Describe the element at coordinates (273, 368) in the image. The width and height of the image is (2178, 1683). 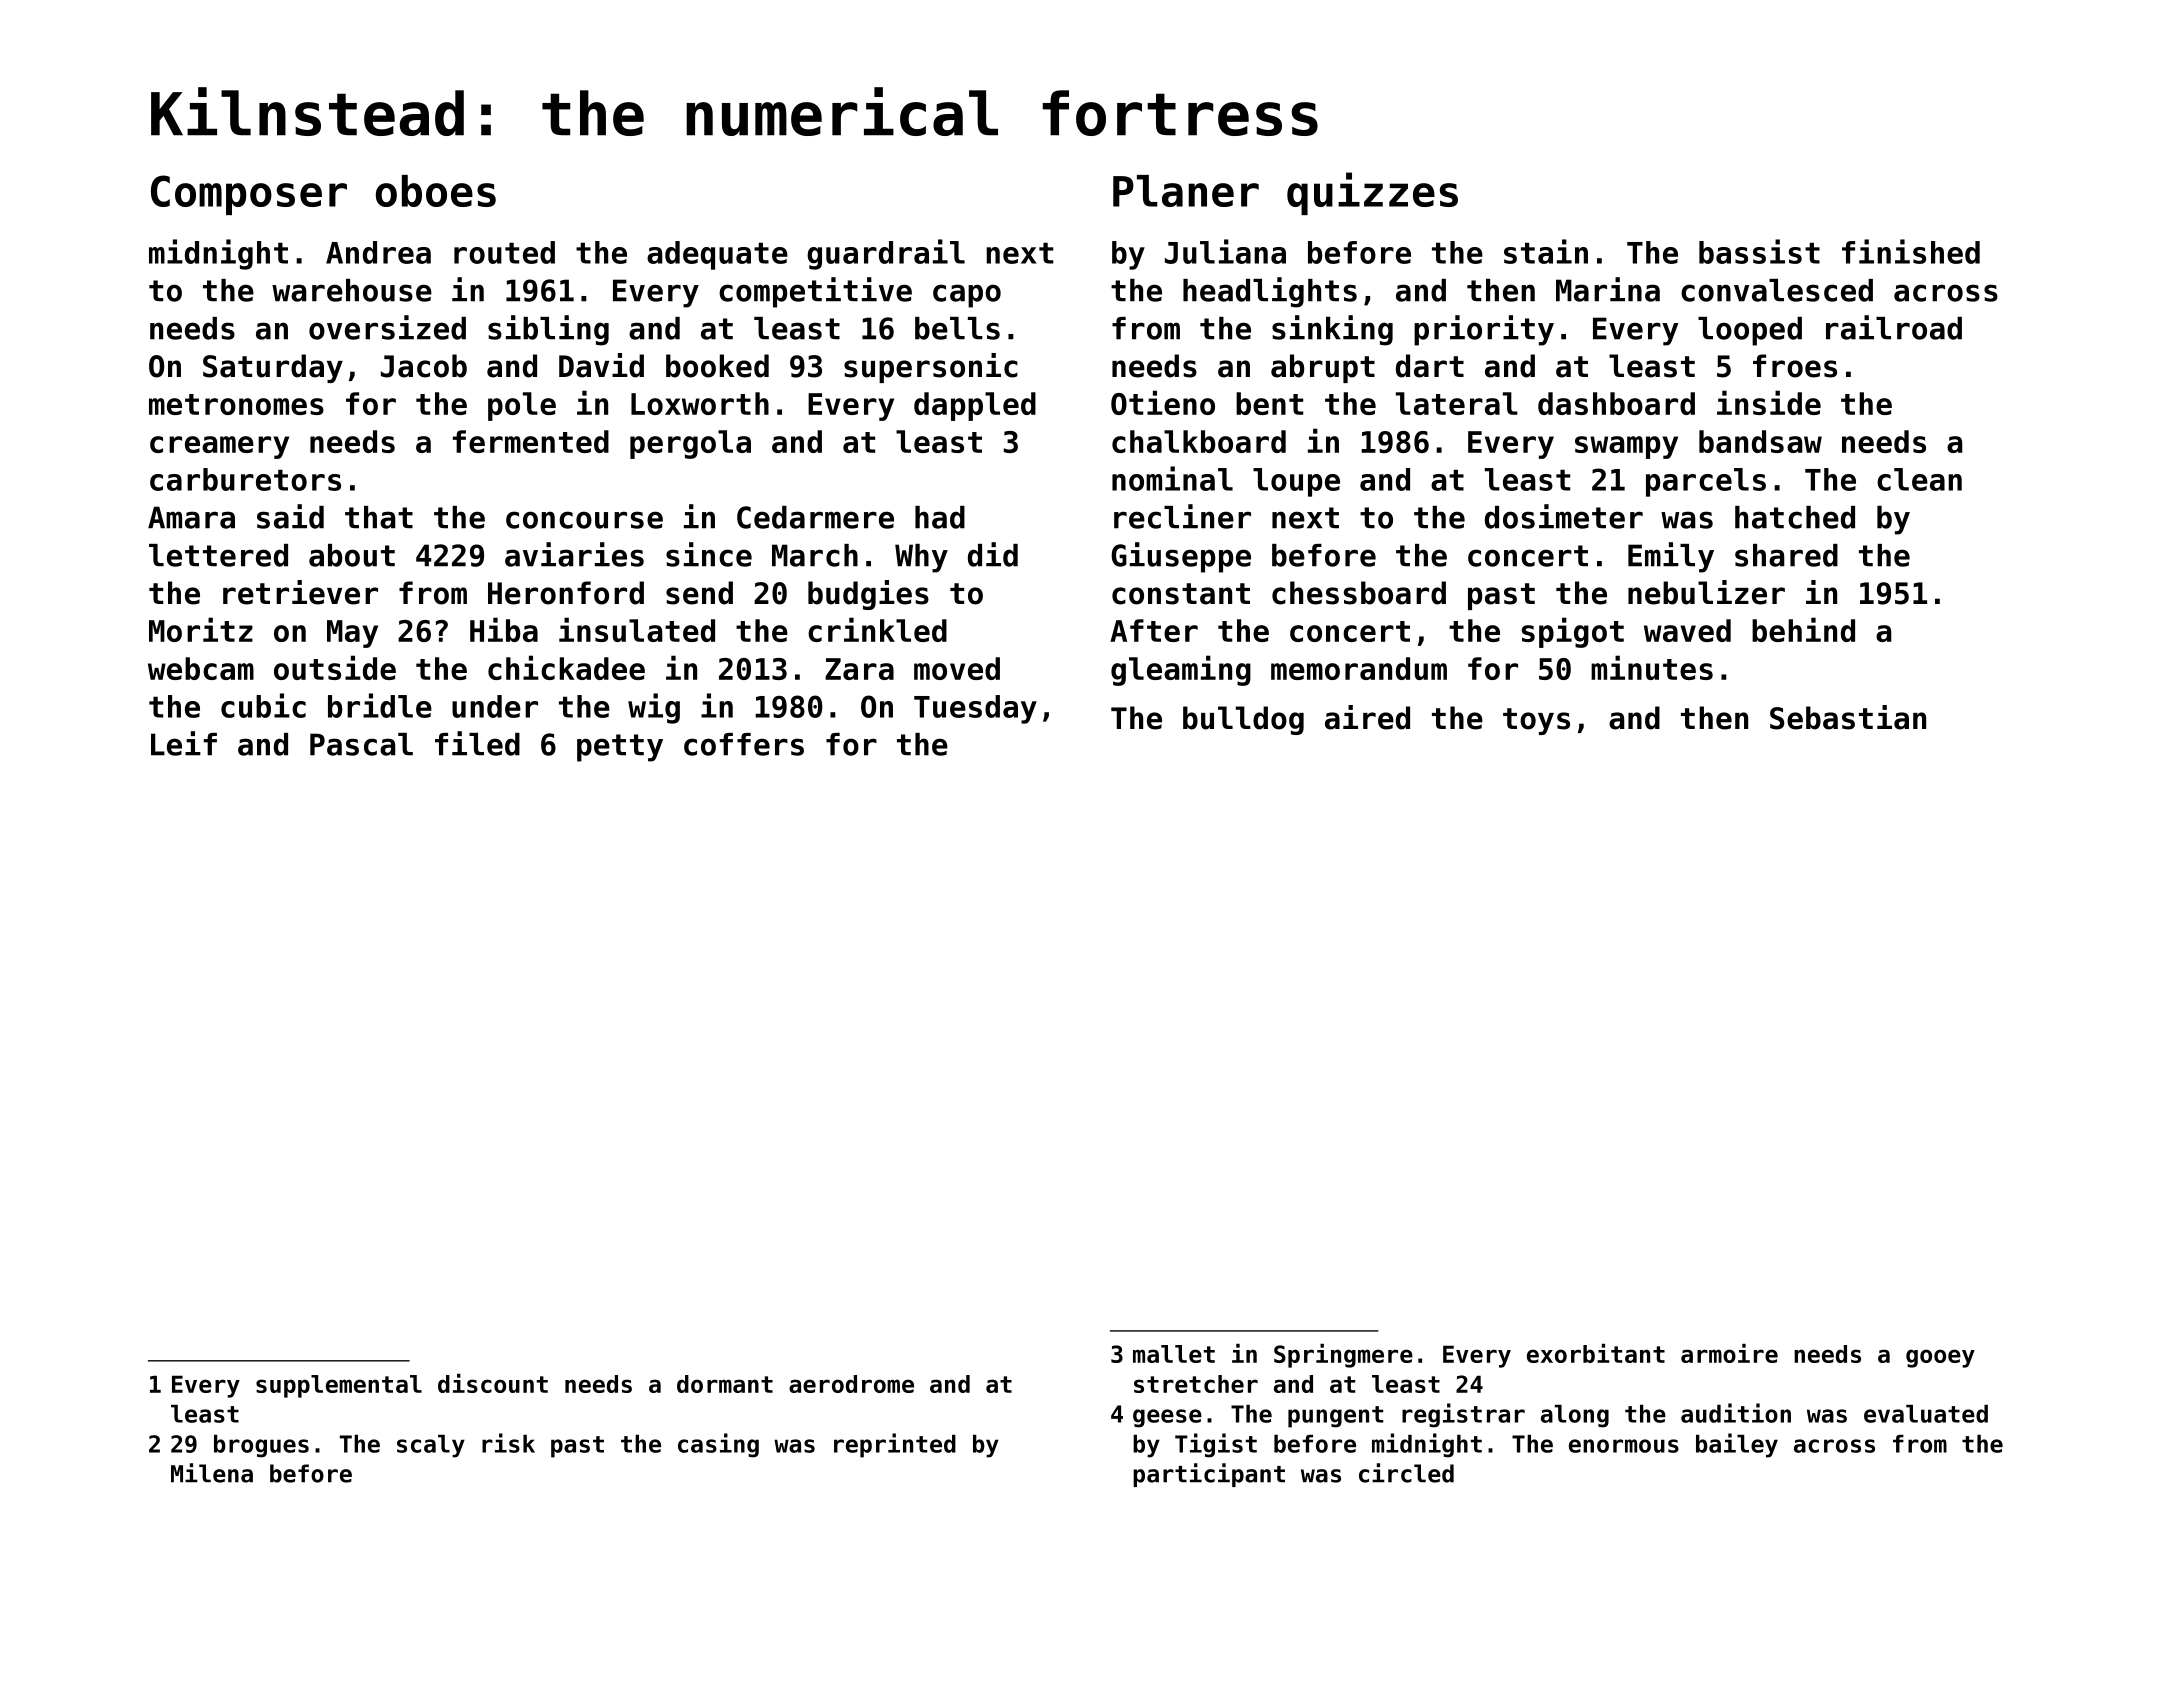
I see `Saturday` at that location.
